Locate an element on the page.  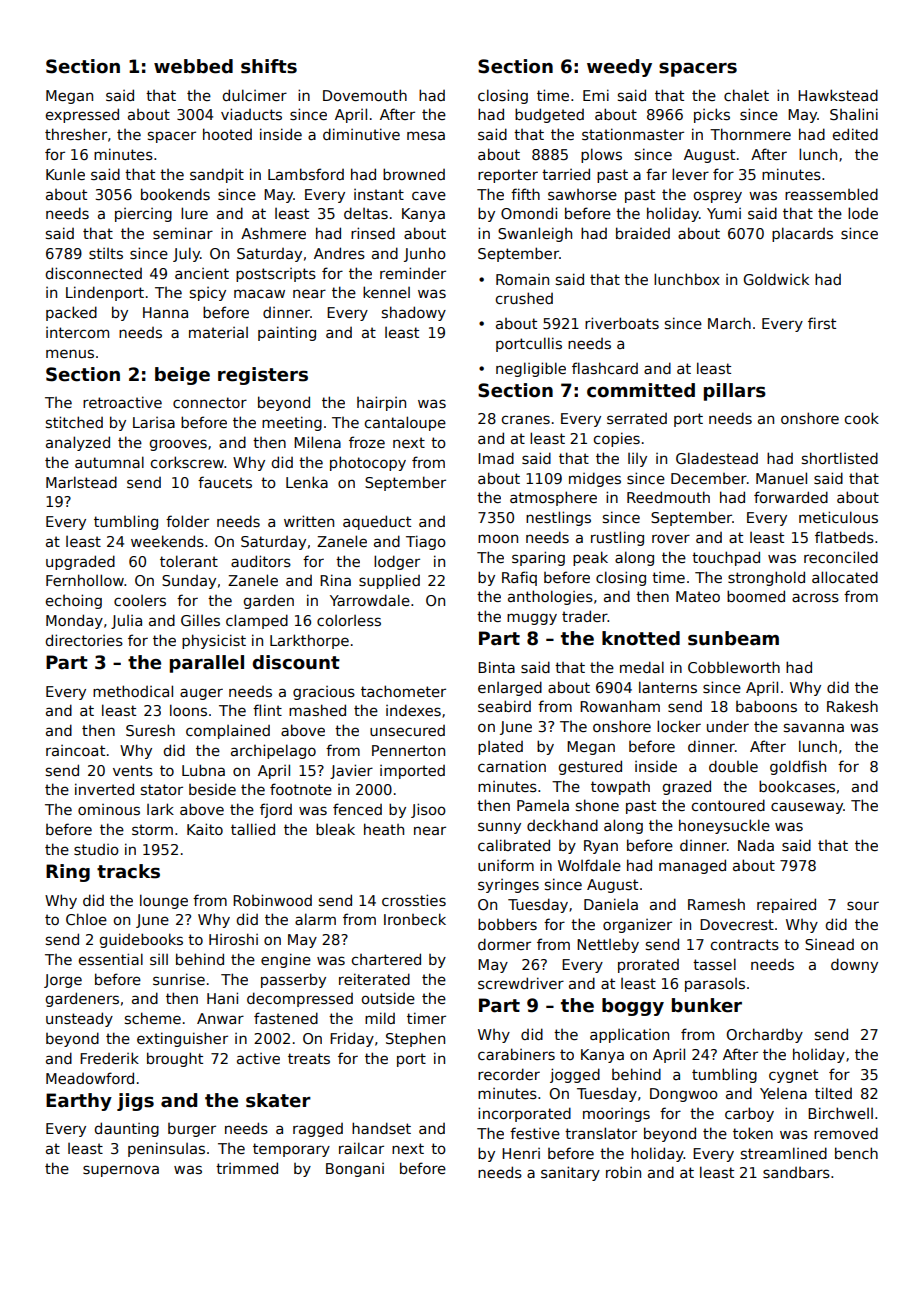
weedy is located at coordinates (619, 68).
